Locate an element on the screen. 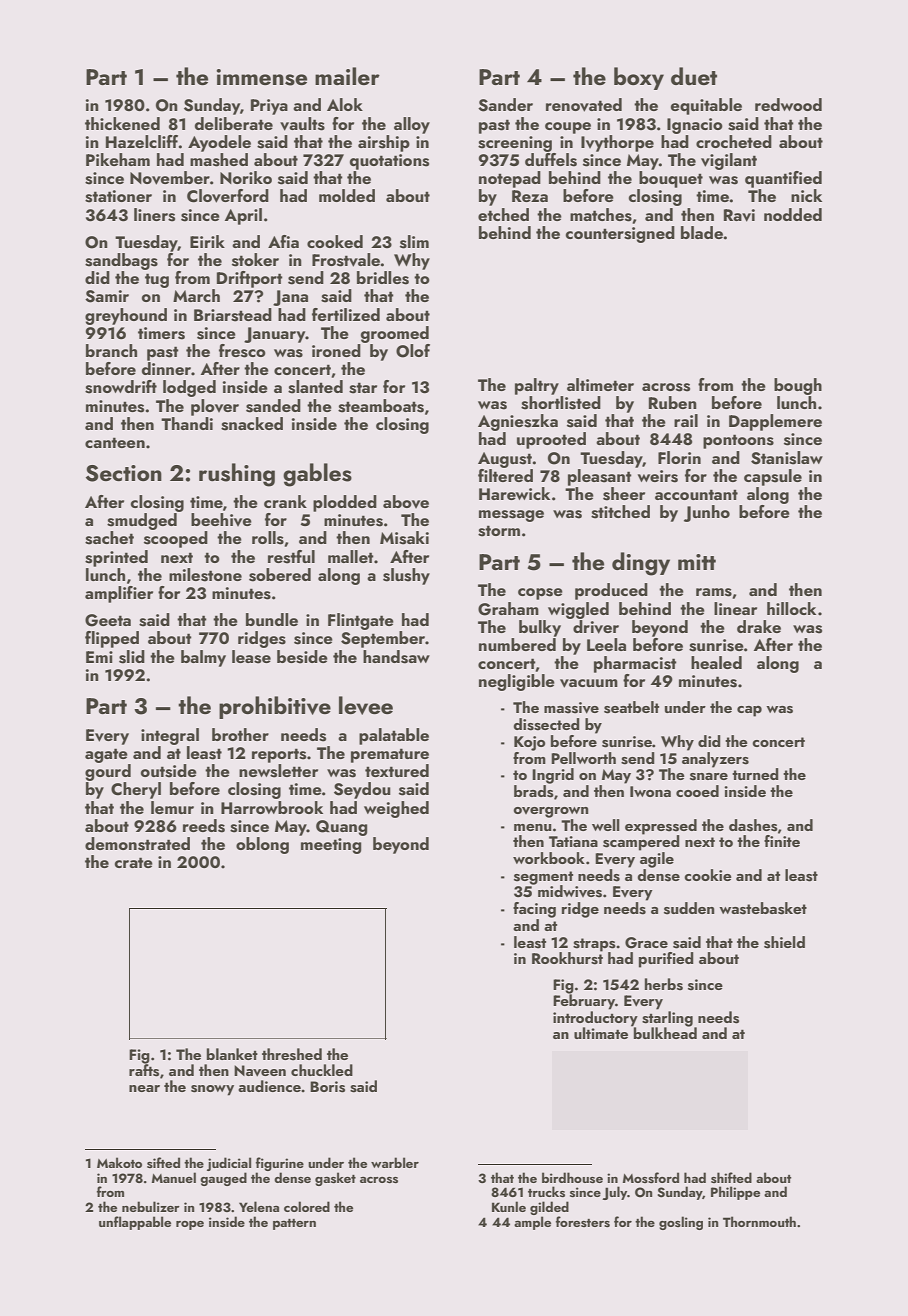 Image resolution: width=908 pixels, height=1316 pixels. rope is located at coordinates (190, 1225).
